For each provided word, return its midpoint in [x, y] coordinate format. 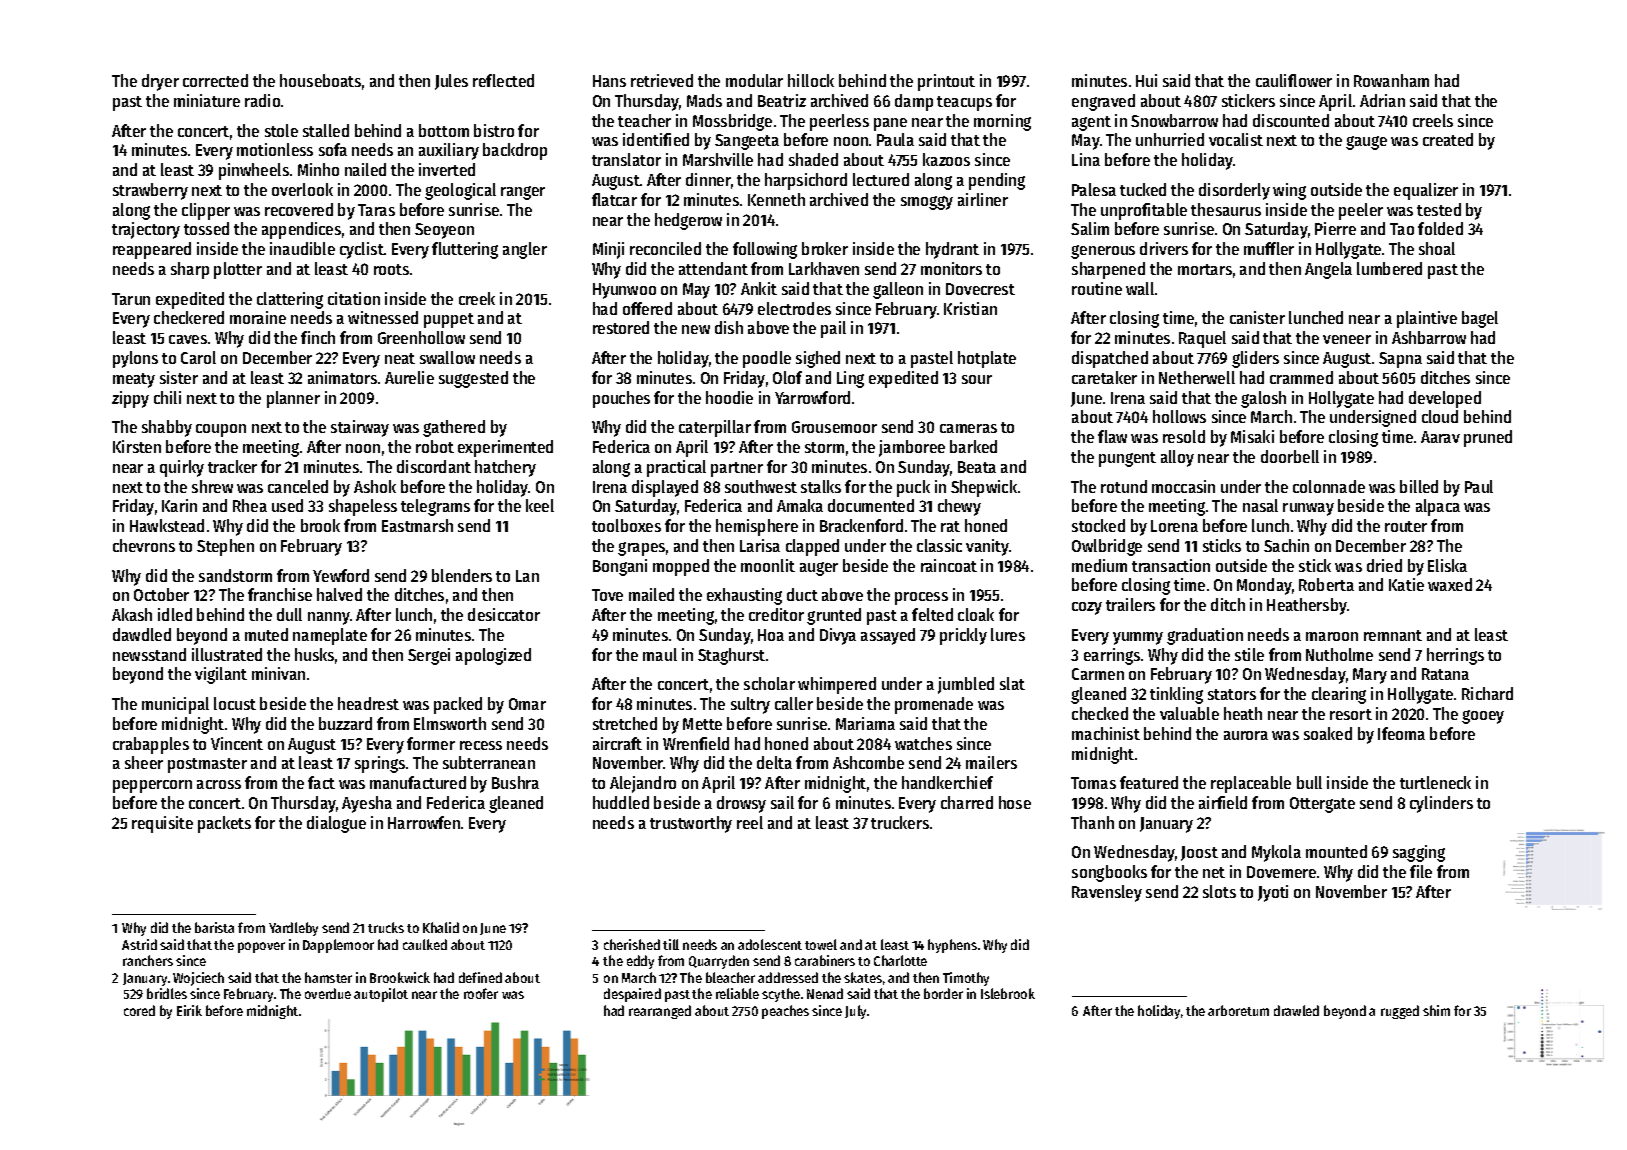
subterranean [489, 762]
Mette [702, 724]
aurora [1246, 735]
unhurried [1170, 139]
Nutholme [1339, 654]
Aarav [1440, 437]
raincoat [949, 565]
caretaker [1104, 377]
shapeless [363, 507]
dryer [160, 82]
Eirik [189, 1010]
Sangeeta [747, 142]
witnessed [383, 317]
